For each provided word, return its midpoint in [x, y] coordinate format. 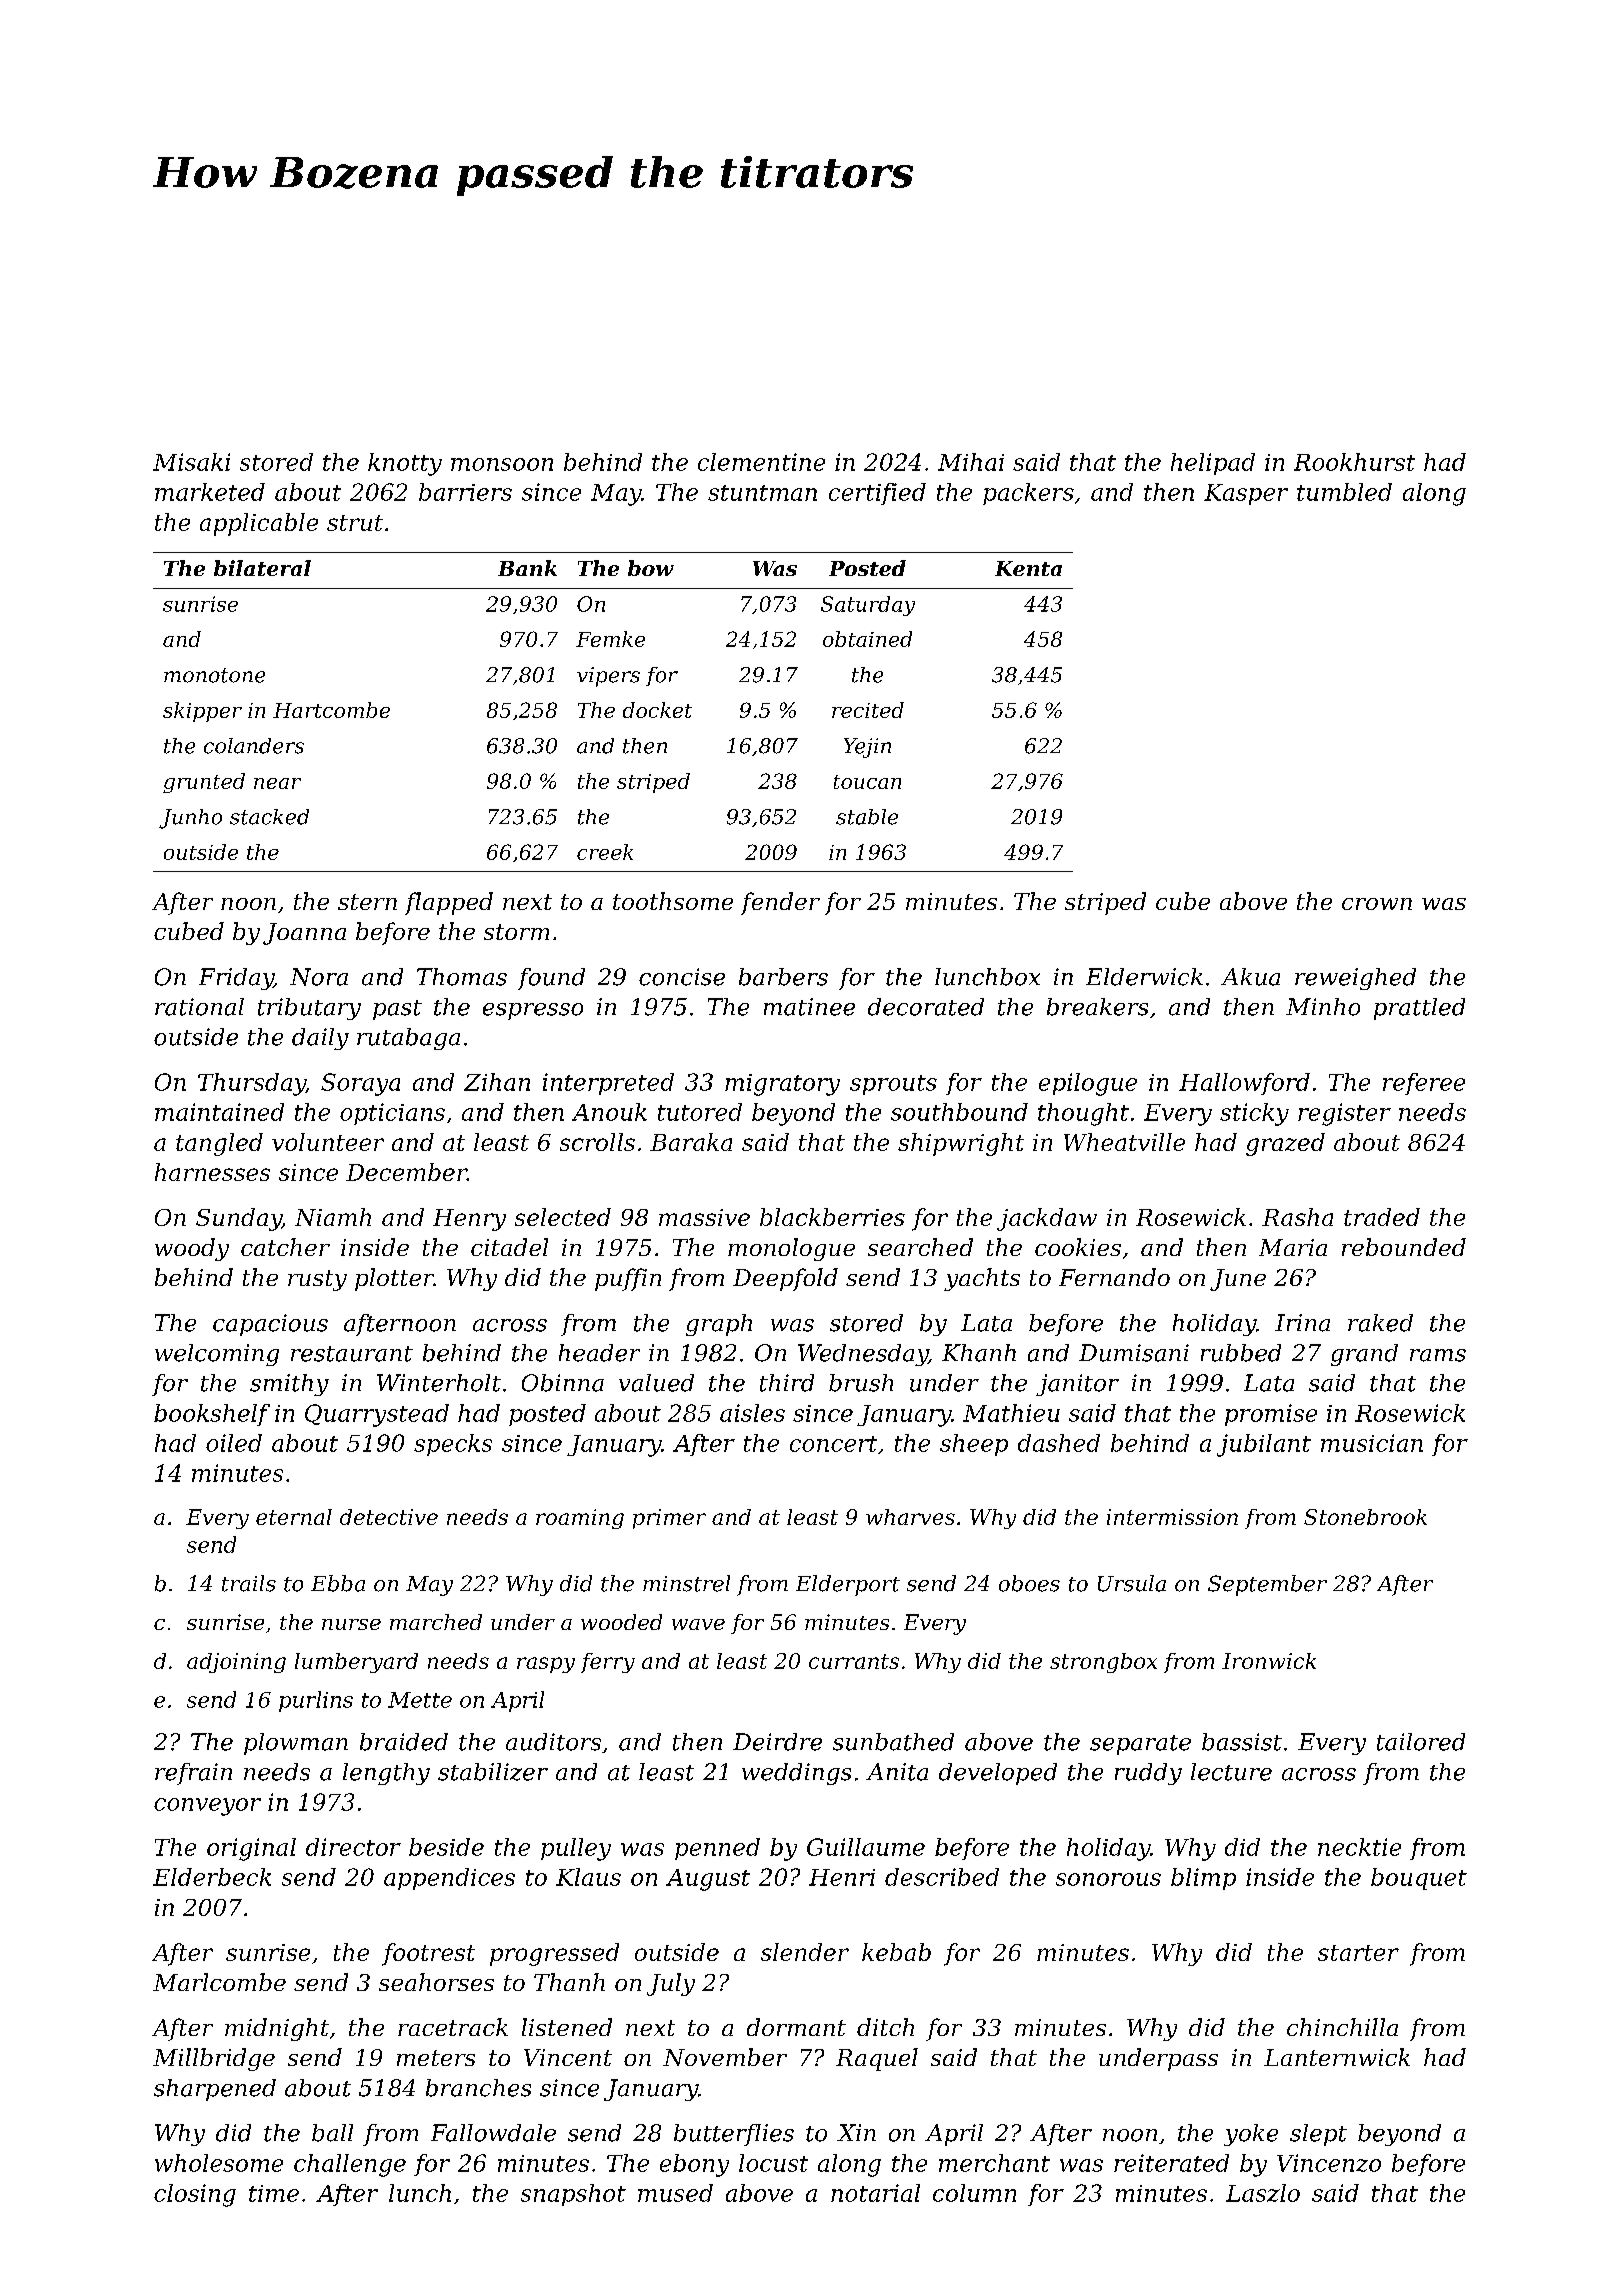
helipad [1213, 464]
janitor [1077, 1385]
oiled [234, 1443]
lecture [1231, 1772]
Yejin [867, 748]
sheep [974, 1445]
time [274, 2193]
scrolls [597, 1142]
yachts [982, 1279]
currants [854, 1661]
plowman [296, 1744]
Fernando [1114, 1277]
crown [1377, 904]
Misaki [191, 462]
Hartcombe [331, 710]
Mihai [971, 462]
